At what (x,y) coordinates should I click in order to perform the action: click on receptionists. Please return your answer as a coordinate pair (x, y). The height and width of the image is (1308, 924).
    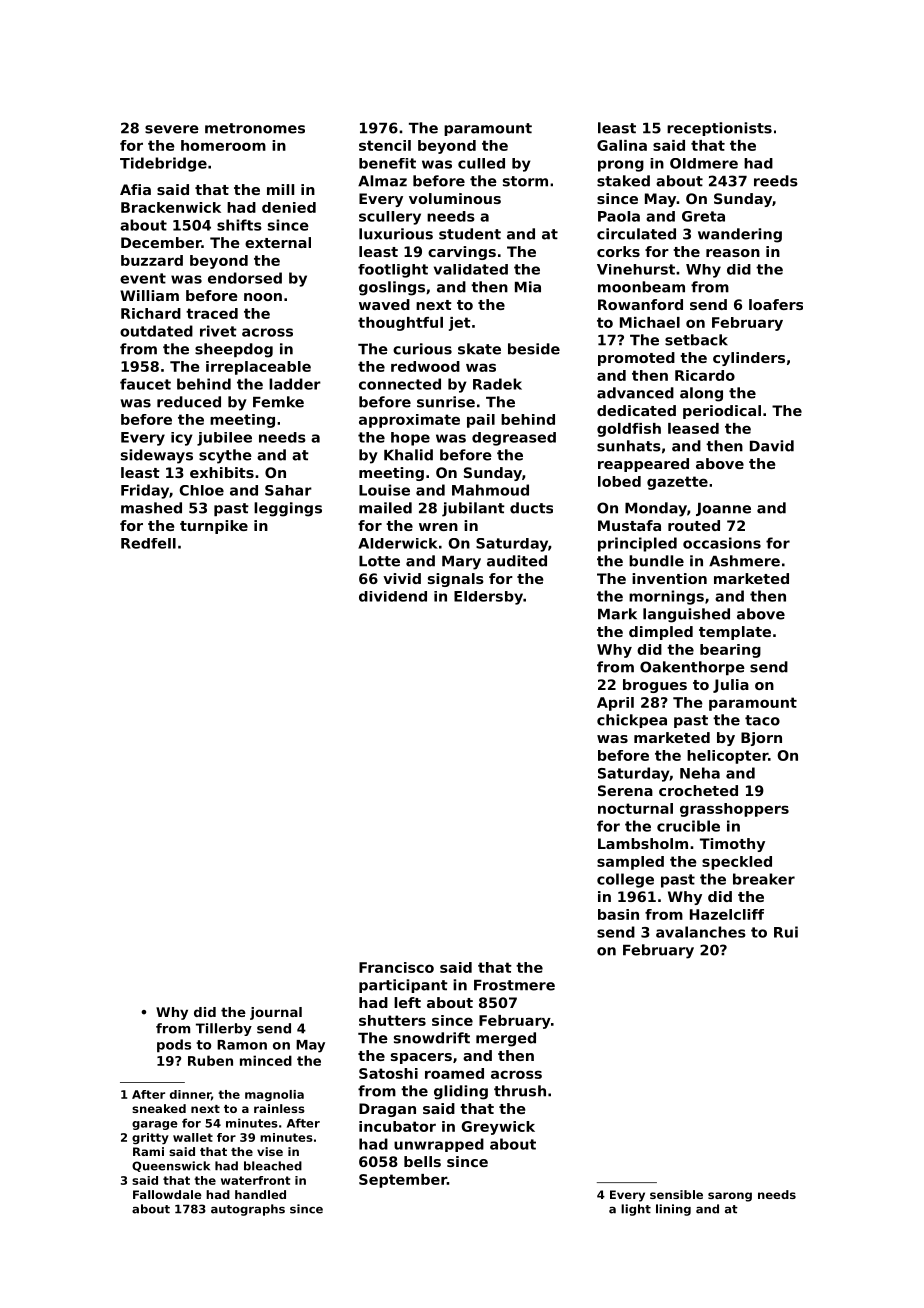
    Looking at the image, I should click on (719, 129).
